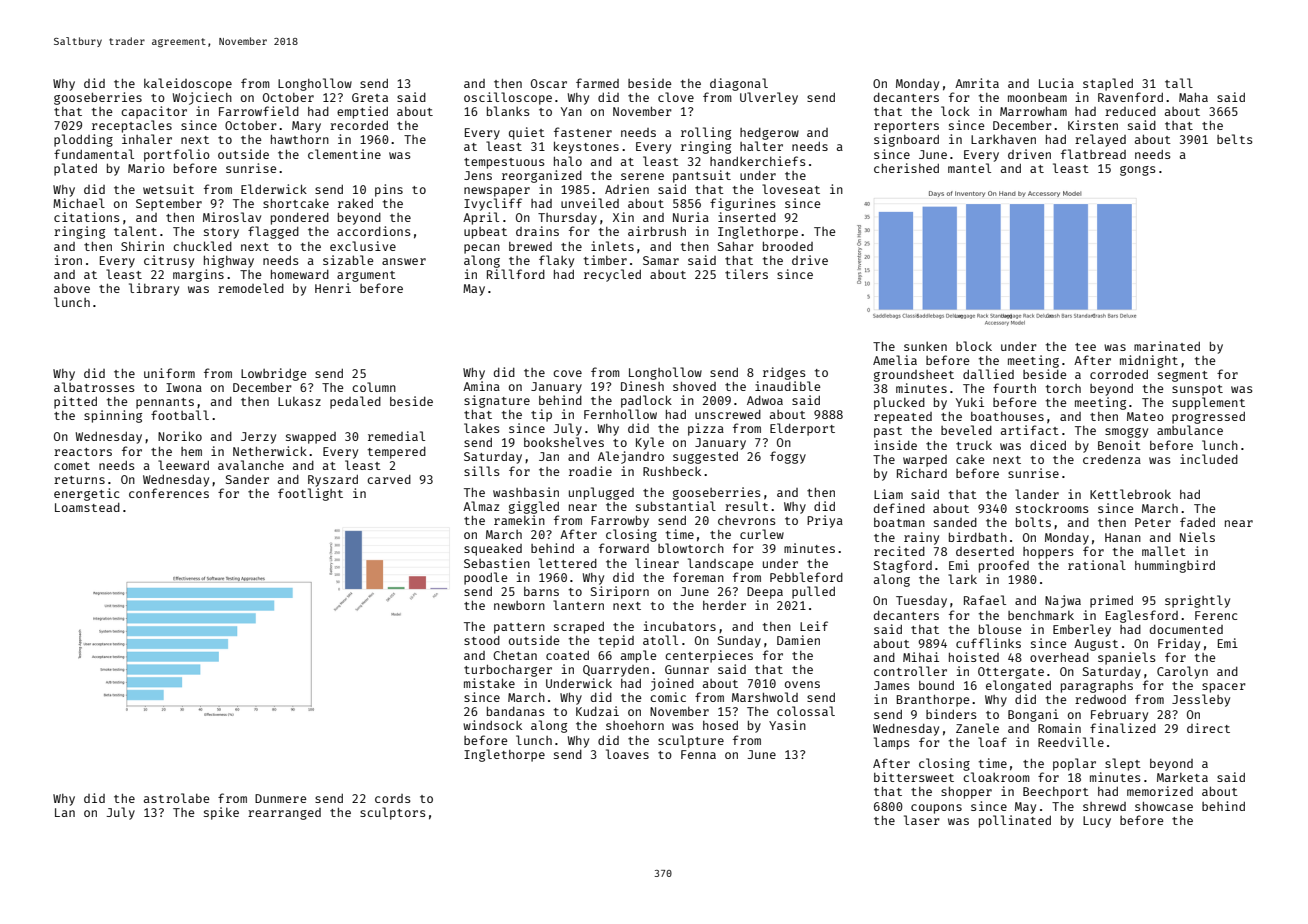 The height and width of the screenshot is (924, 1308). Describe the element at coordinates (221, 813) in the screenshot. I see `spike` at that location.
